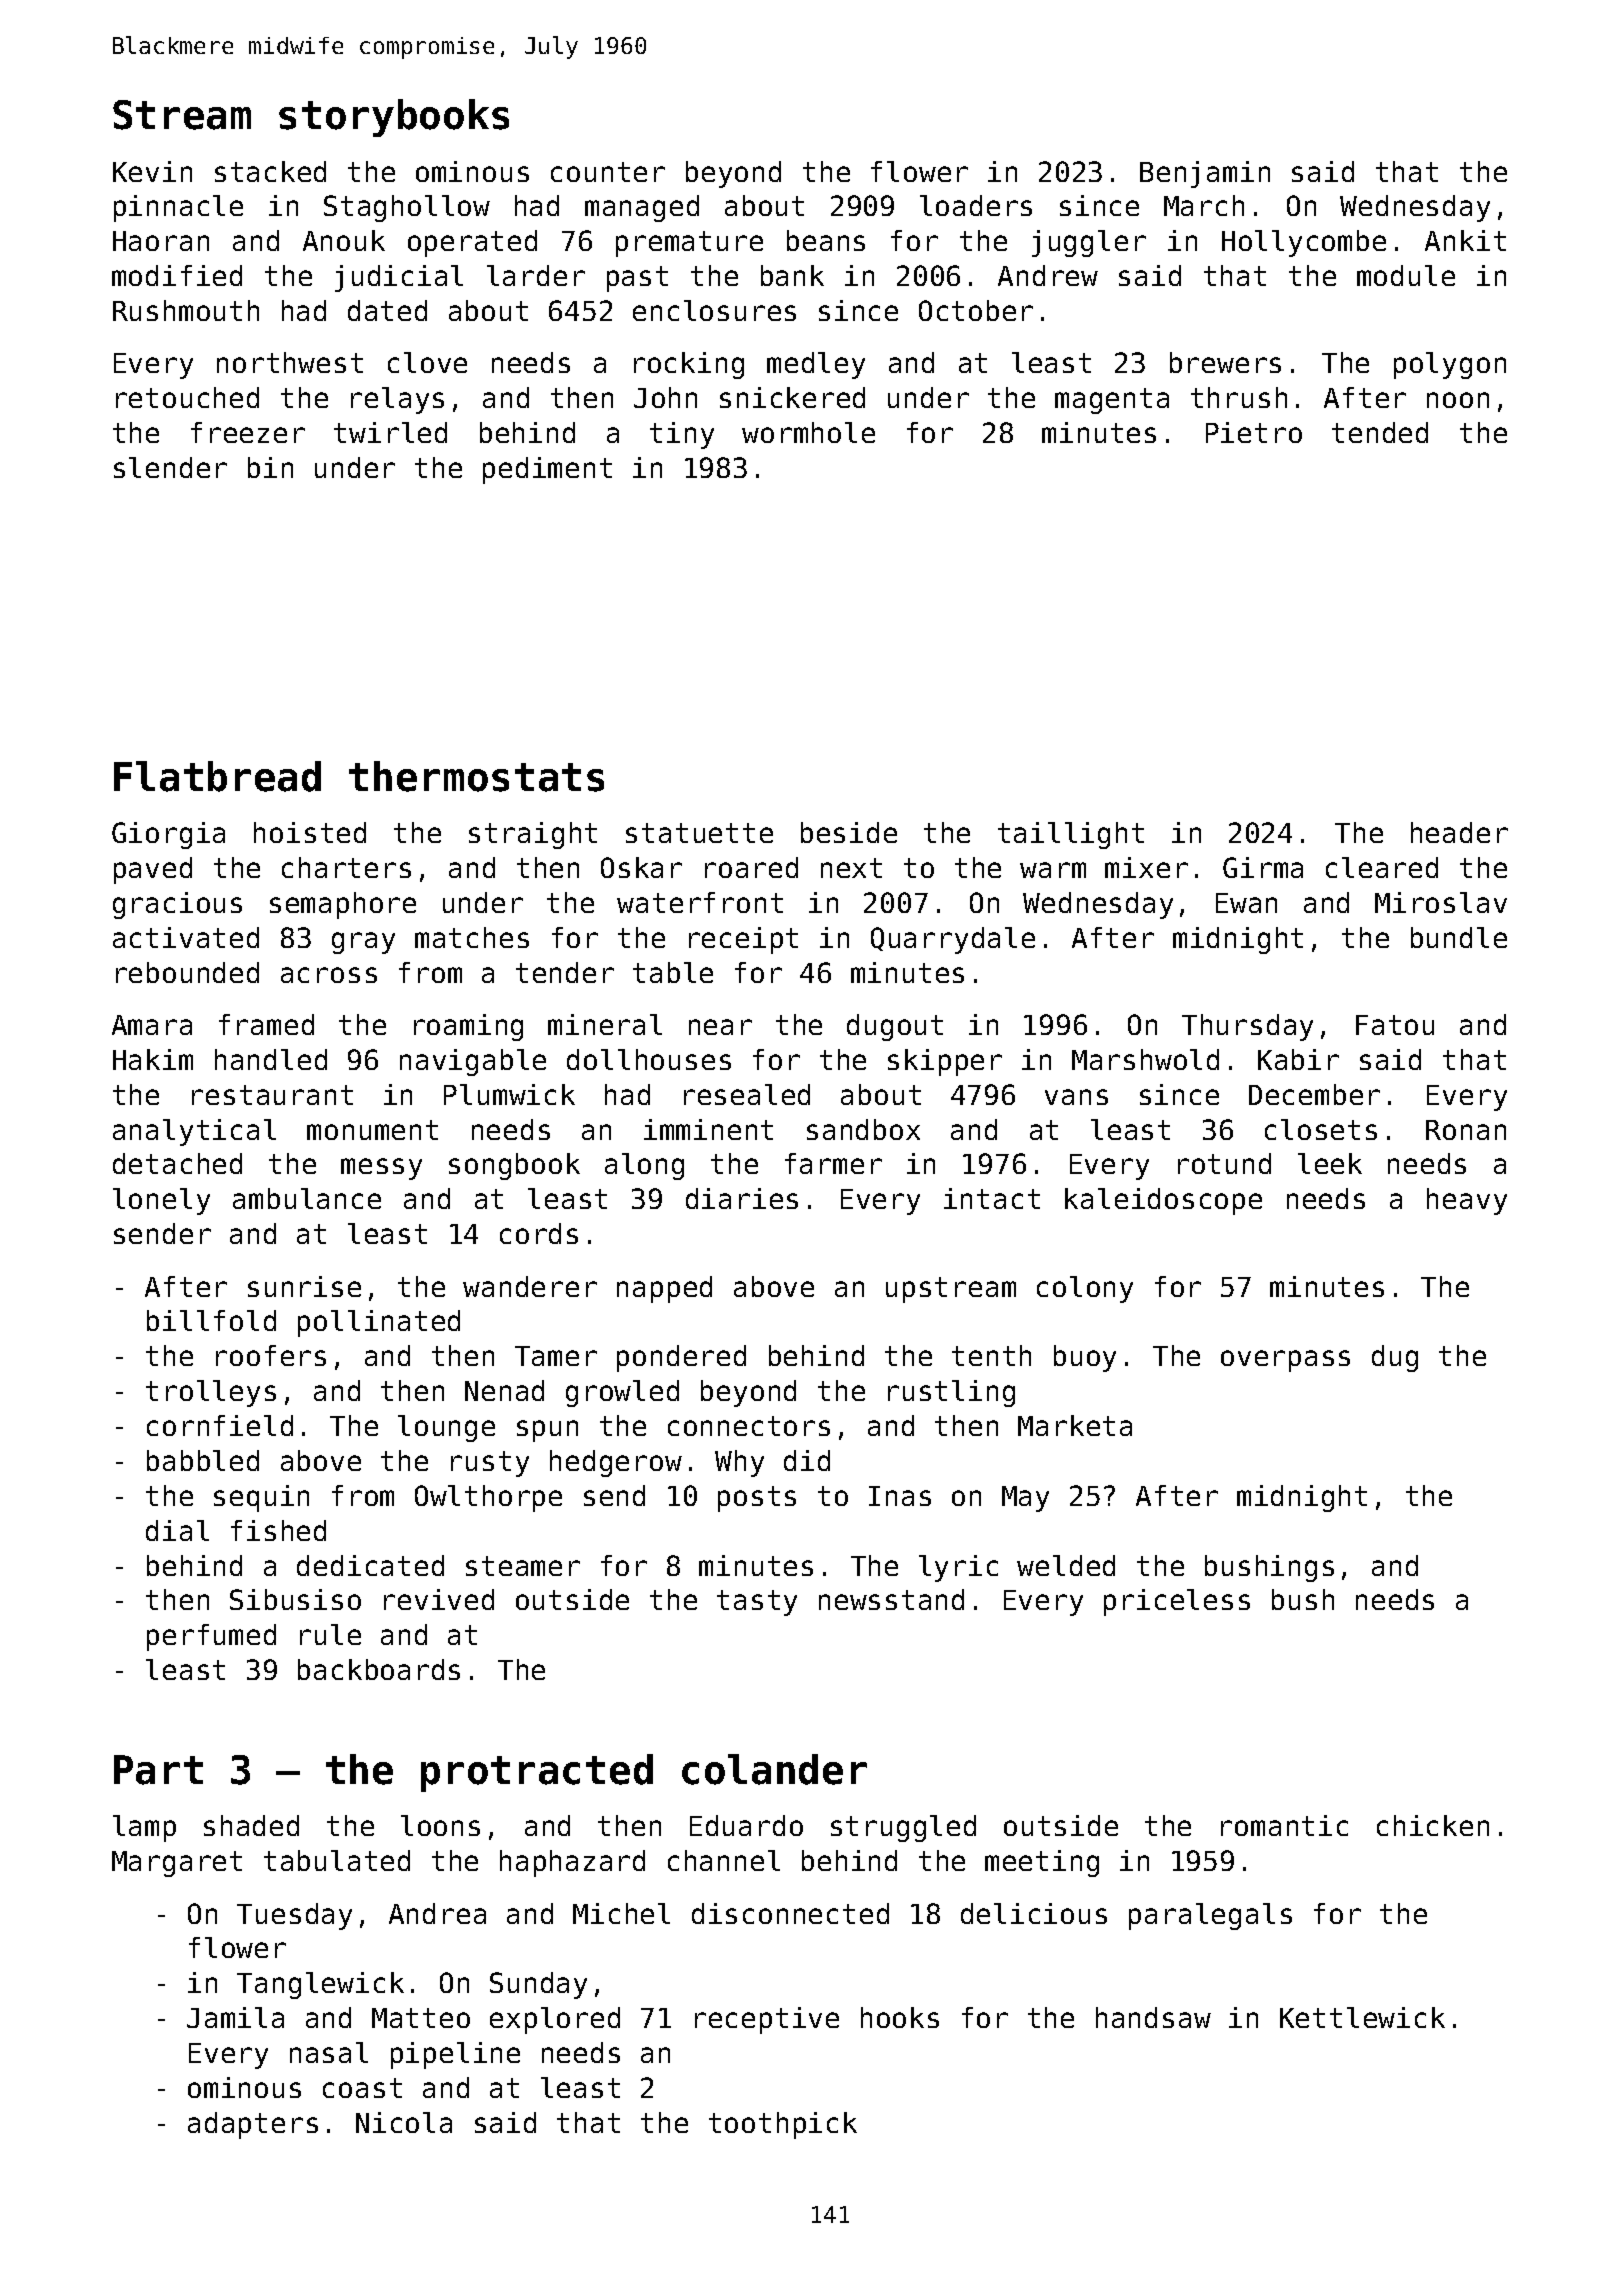 This page has height=2292, width=1620. What do you see at coordinates (1071, 835) in the page?
I see `taillight` at bounding box center [1071, 835].
